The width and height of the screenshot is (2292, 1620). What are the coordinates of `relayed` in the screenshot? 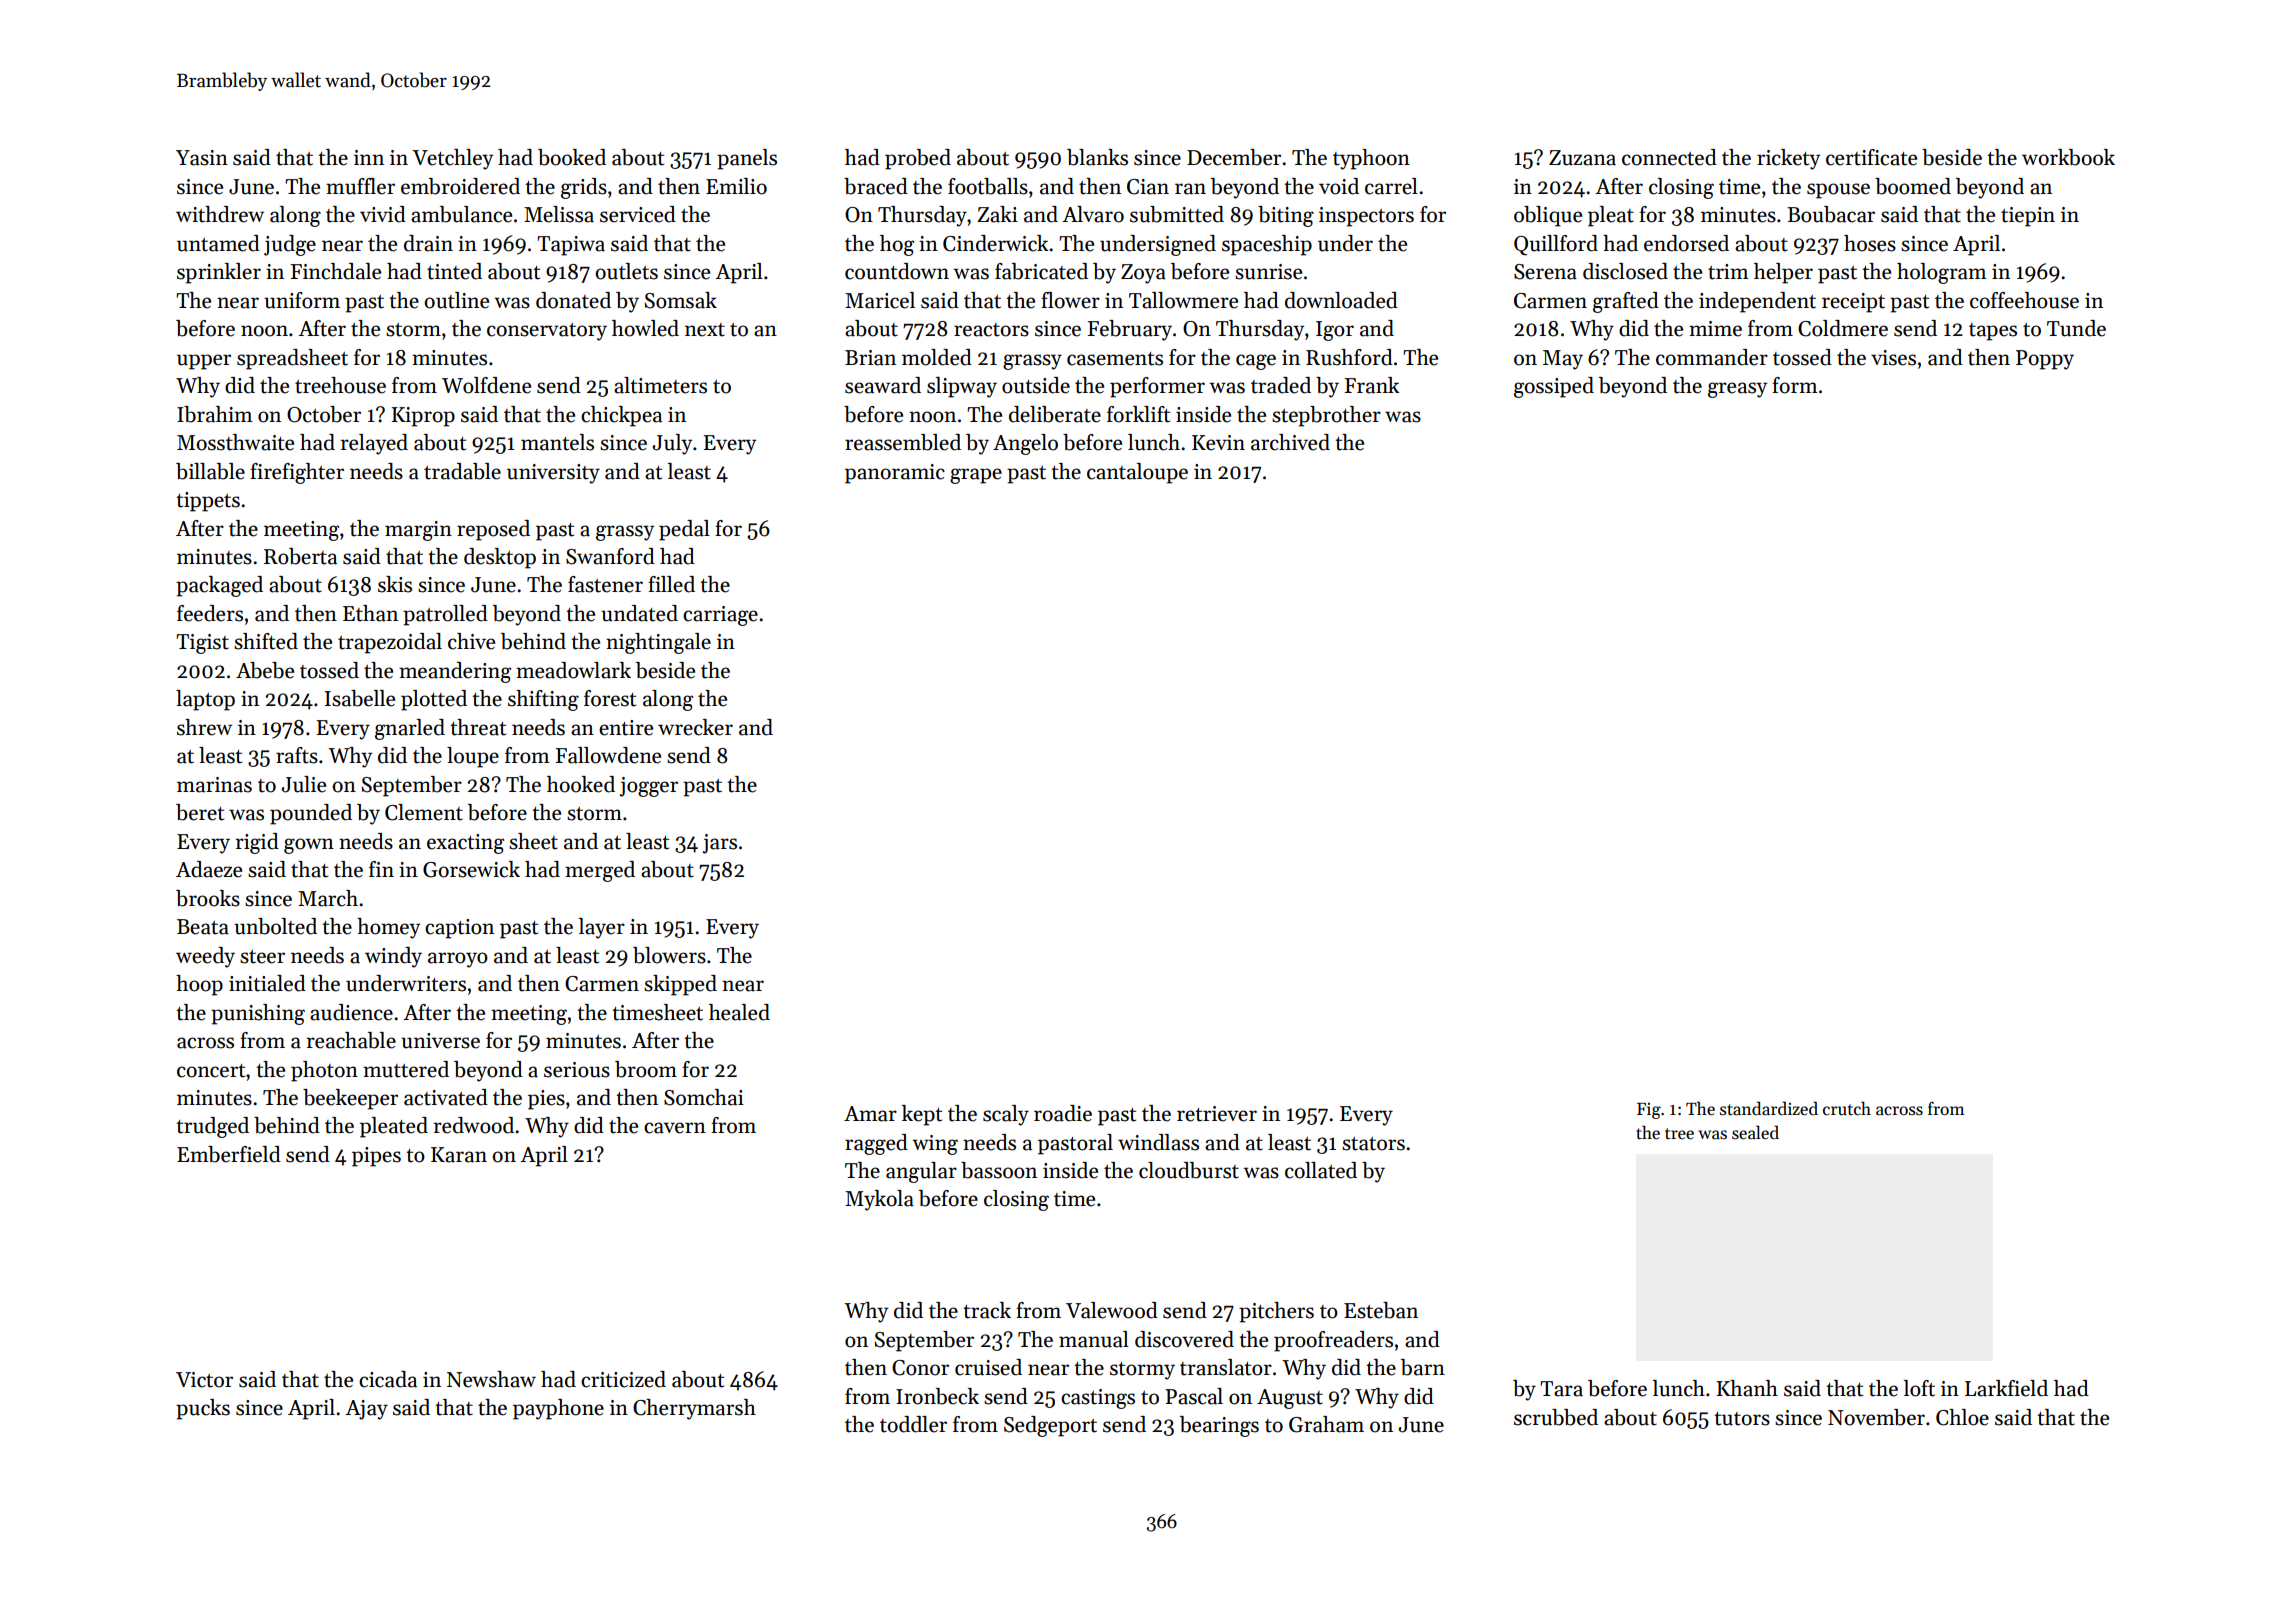 It's located at (374, 444).
